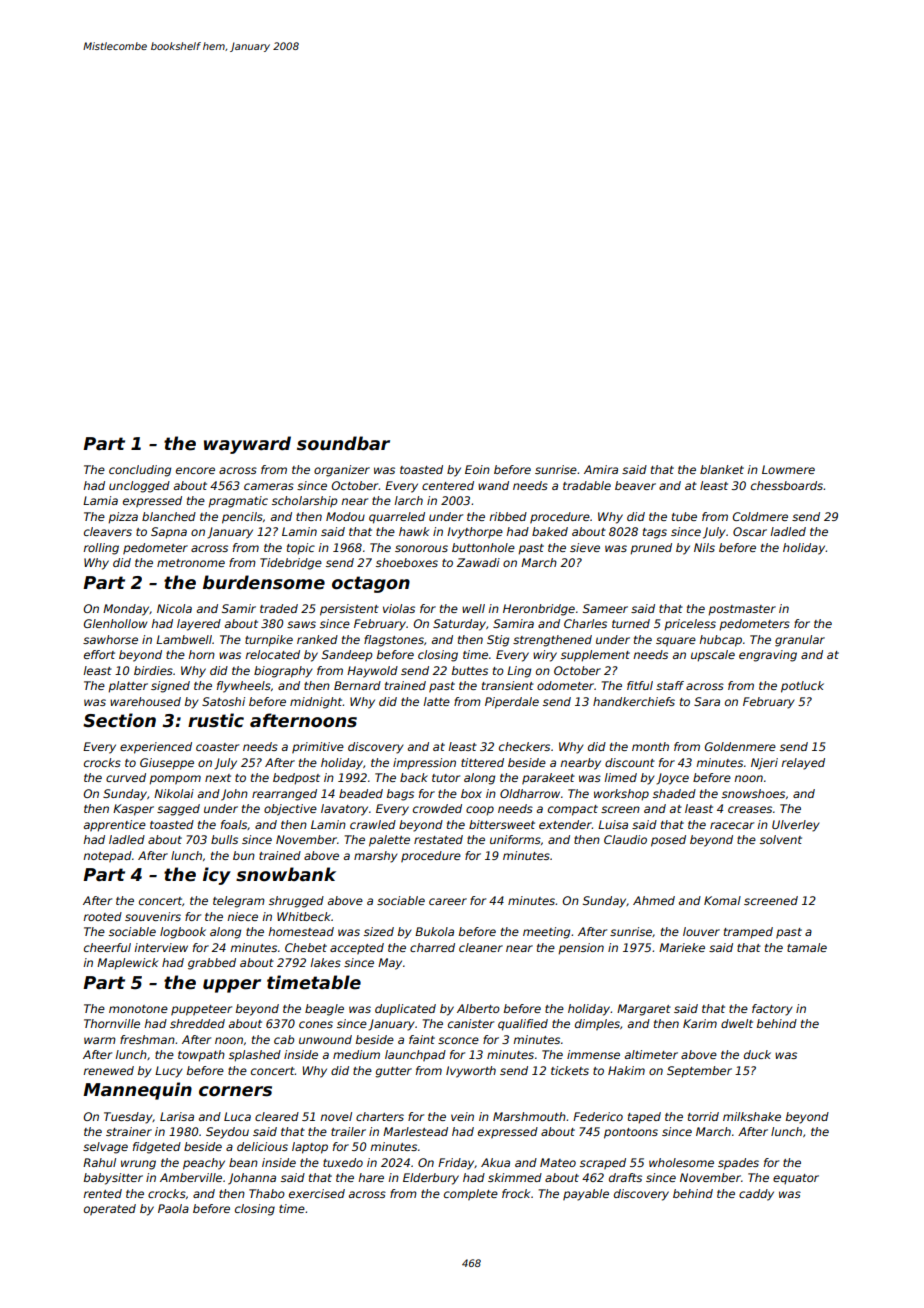 The image size is (924, 1308). I want to click on Piperdale, so click(512, 703).
